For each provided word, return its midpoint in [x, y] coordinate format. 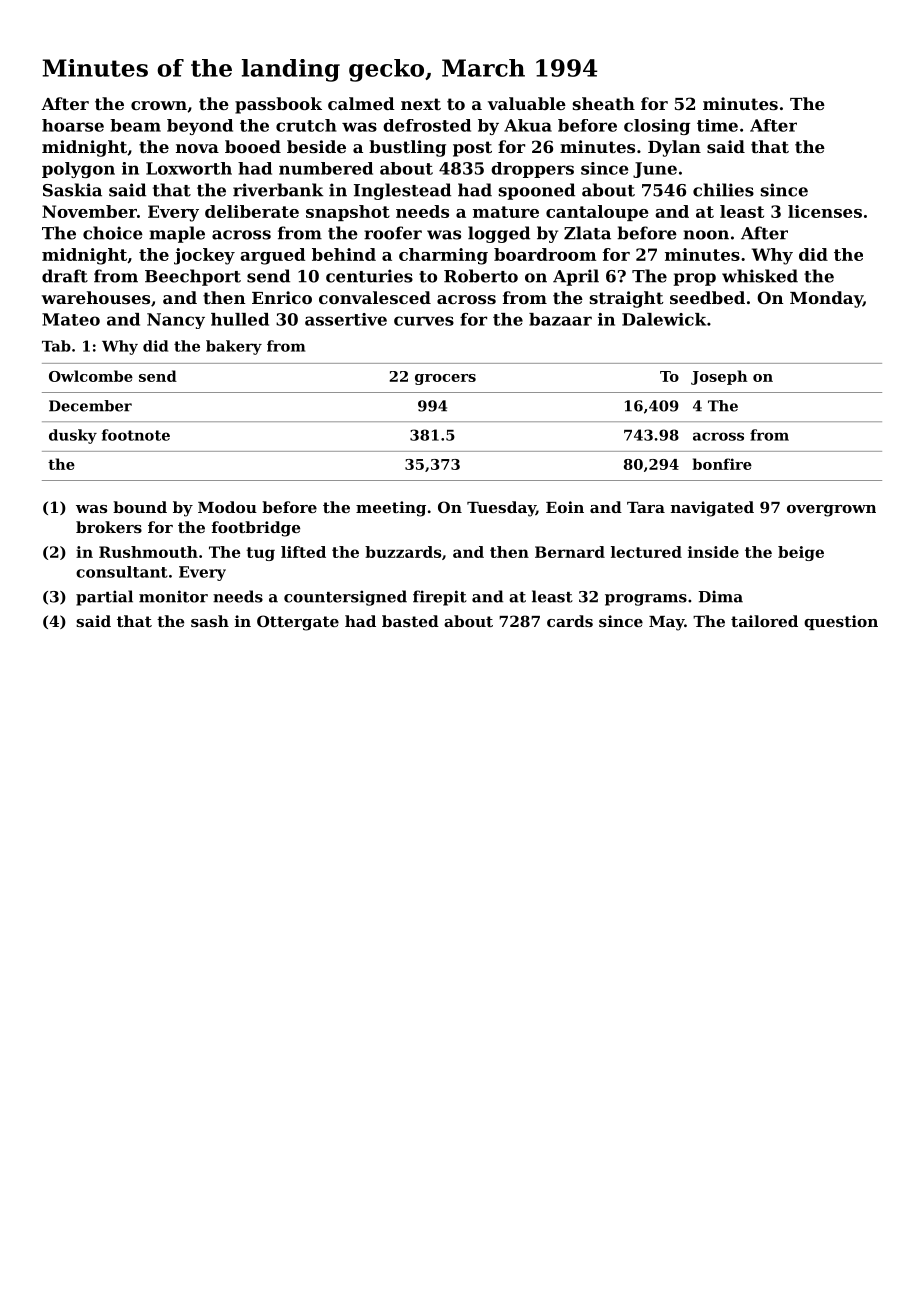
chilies [723, 190]
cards [570, 621]
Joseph [719, 377]
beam [135, 125]
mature [506, 212]
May [666, 623]
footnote [136, 435]
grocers [445, 379]
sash [210, 621]
